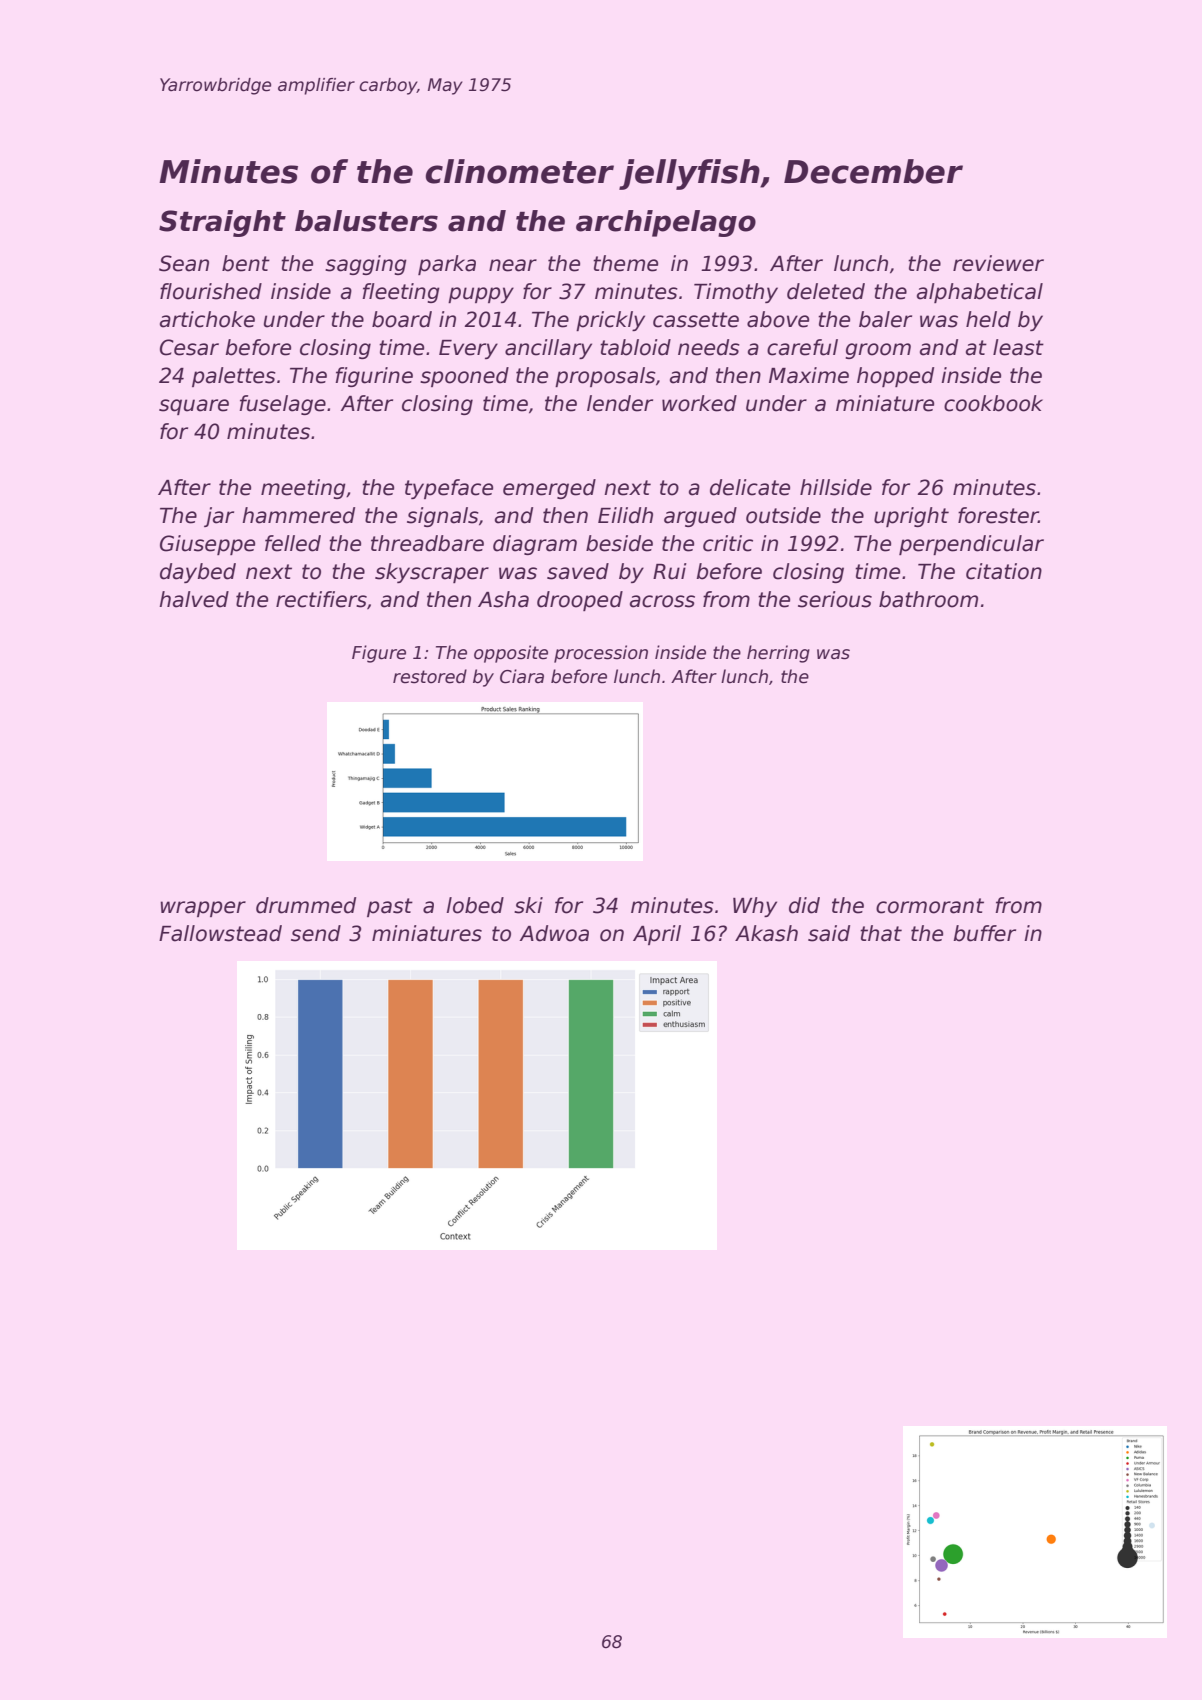 This screenshot has width=1202, height=1700. What do you see at coordinates (928, 599) in the screenshot?
I see `bathroom` at bounding box center [928, 599].
